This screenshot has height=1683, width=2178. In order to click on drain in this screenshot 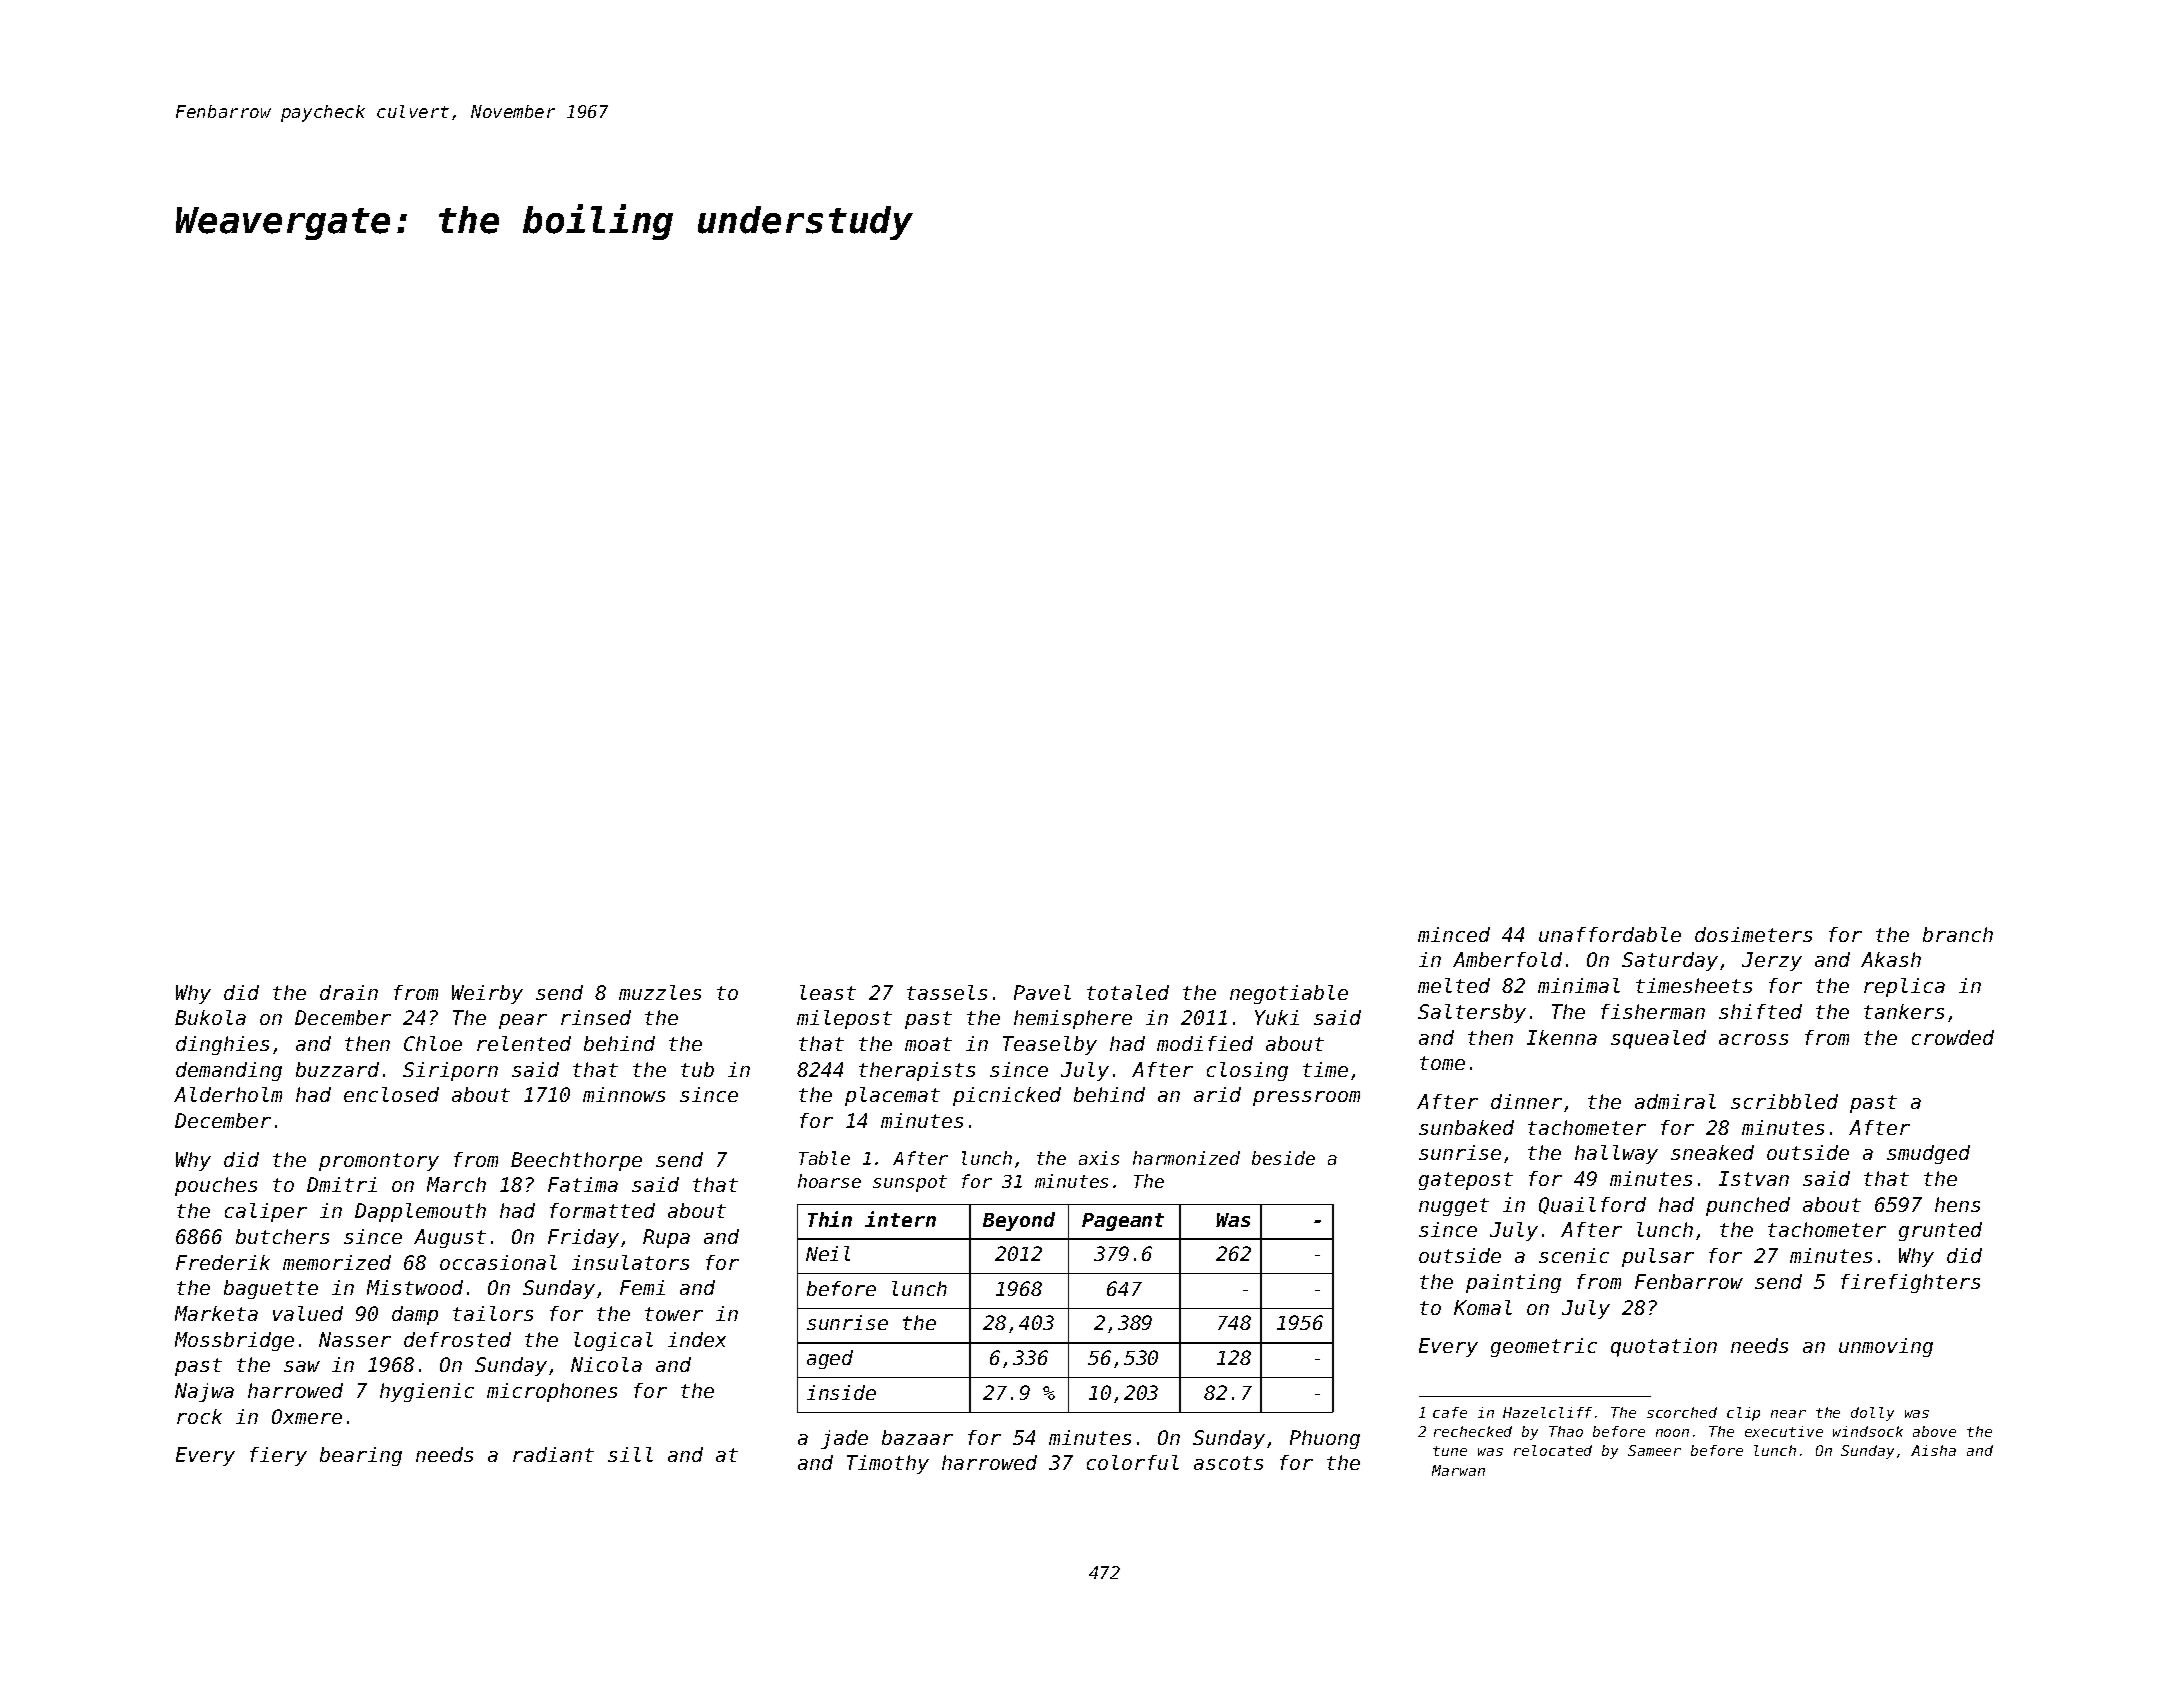, I will do `click(349, 992)`.
